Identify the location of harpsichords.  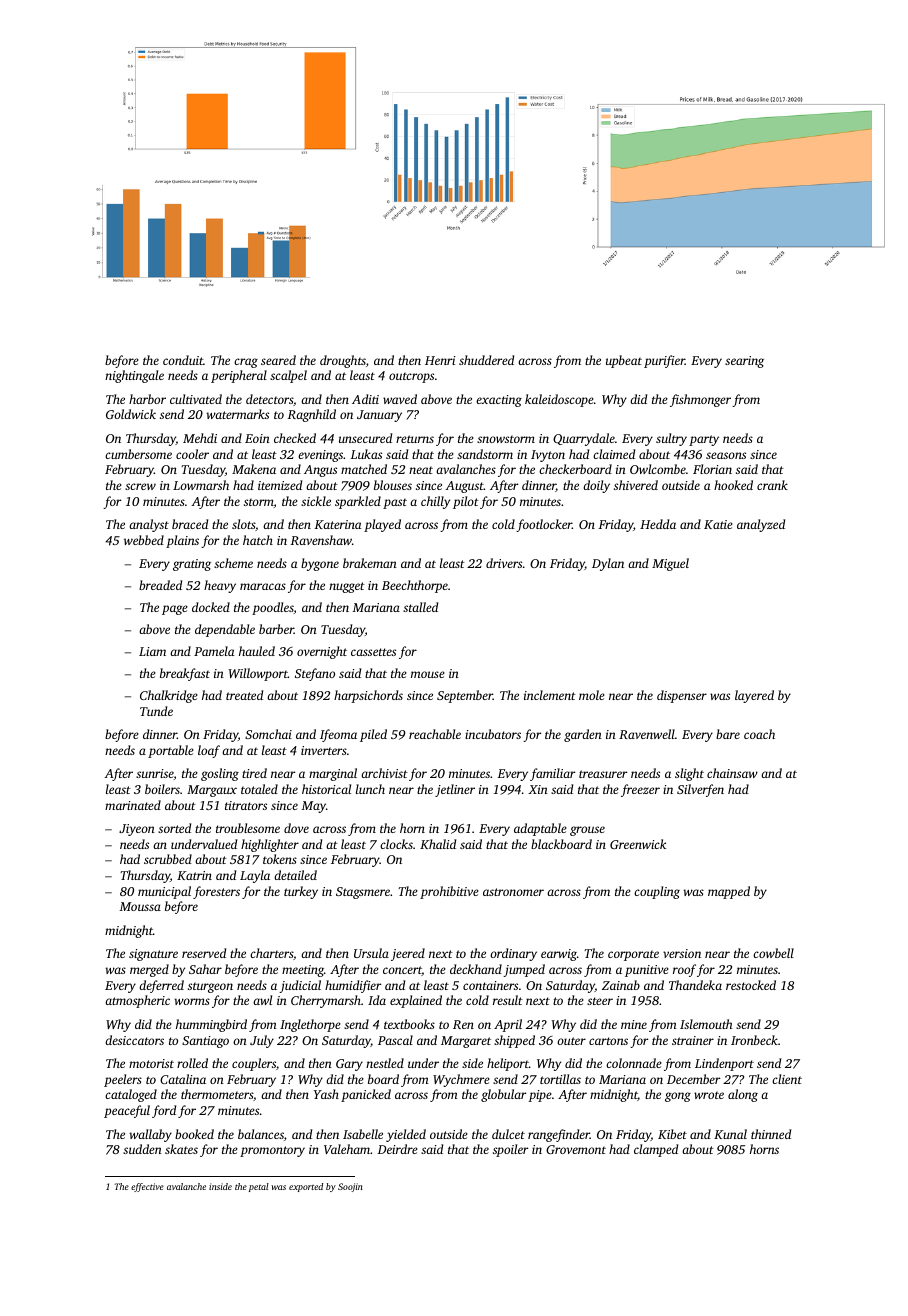
(368, 696).
